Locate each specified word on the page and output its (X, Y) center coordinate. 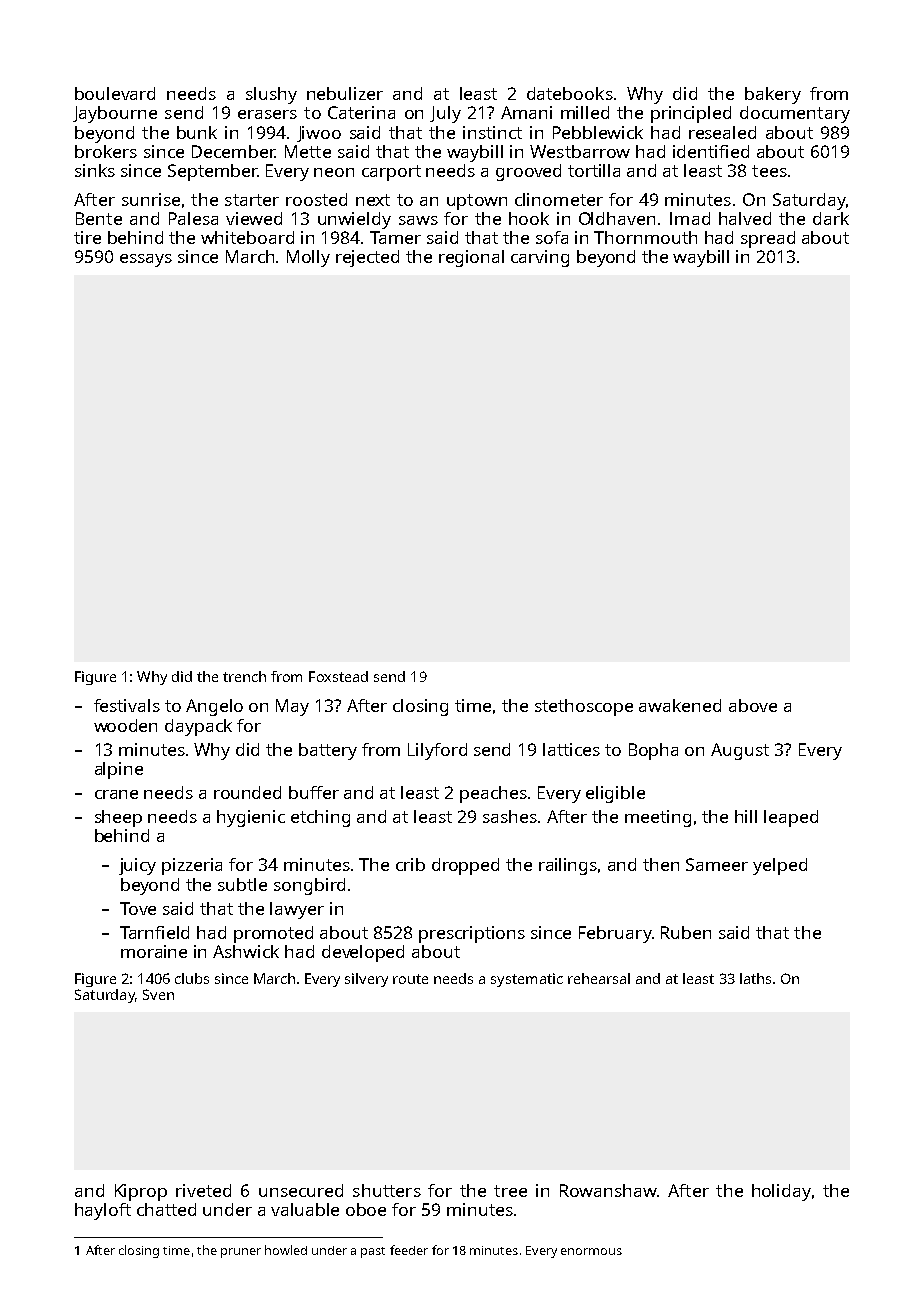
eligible (615, 794)
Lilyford (437, 751)
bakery (773, 95)
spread (768, 239)
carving (540, 258)
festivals (127, 705)
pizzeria (192, 866)
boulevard (115, 93)
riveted (203, 1190)
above (753, 705)
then (661, 864)
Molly (308, 258)
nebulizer (345, 93)
